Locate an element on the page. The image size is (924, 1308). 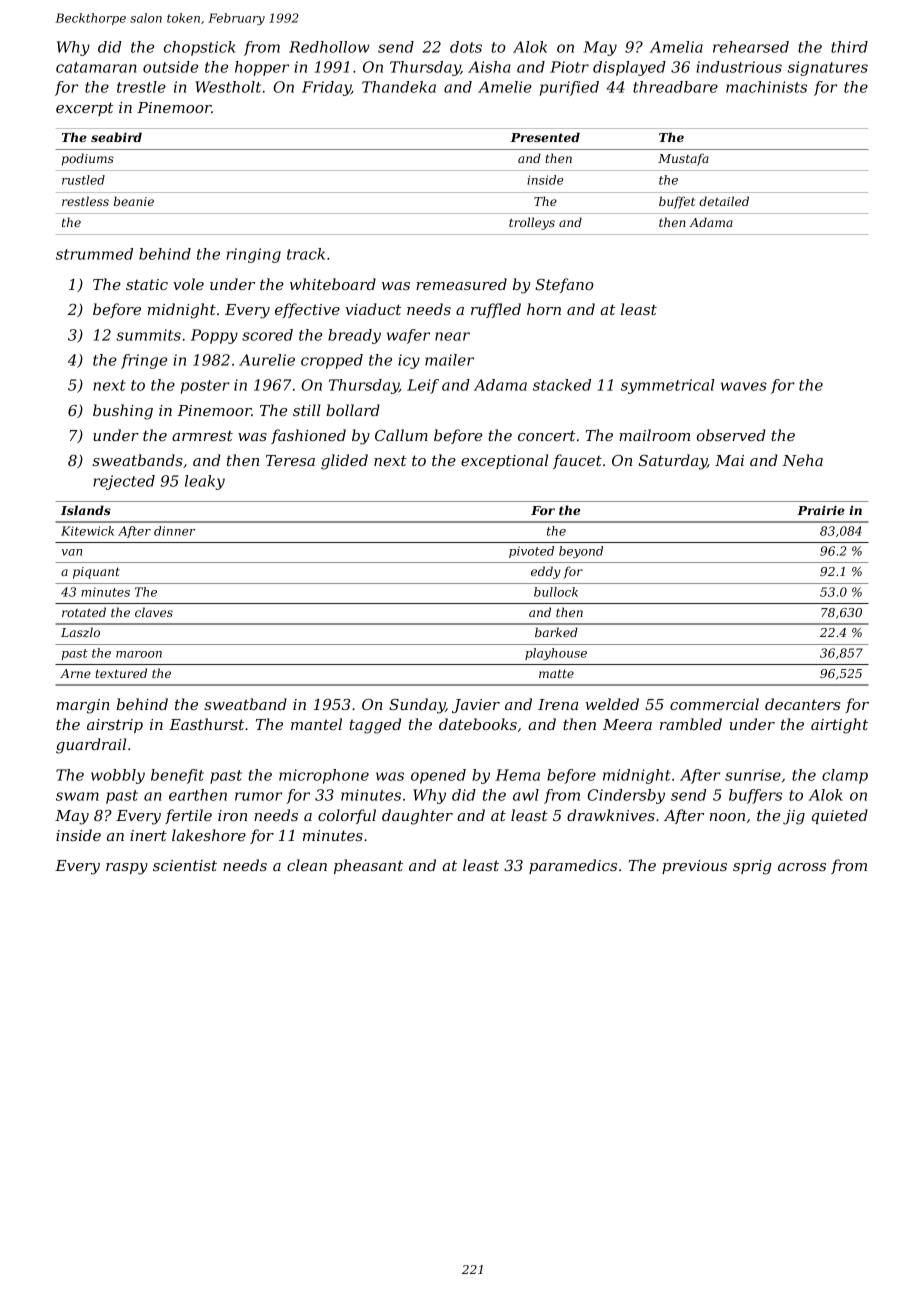
Stefano is located at coordinates (564, 285).
